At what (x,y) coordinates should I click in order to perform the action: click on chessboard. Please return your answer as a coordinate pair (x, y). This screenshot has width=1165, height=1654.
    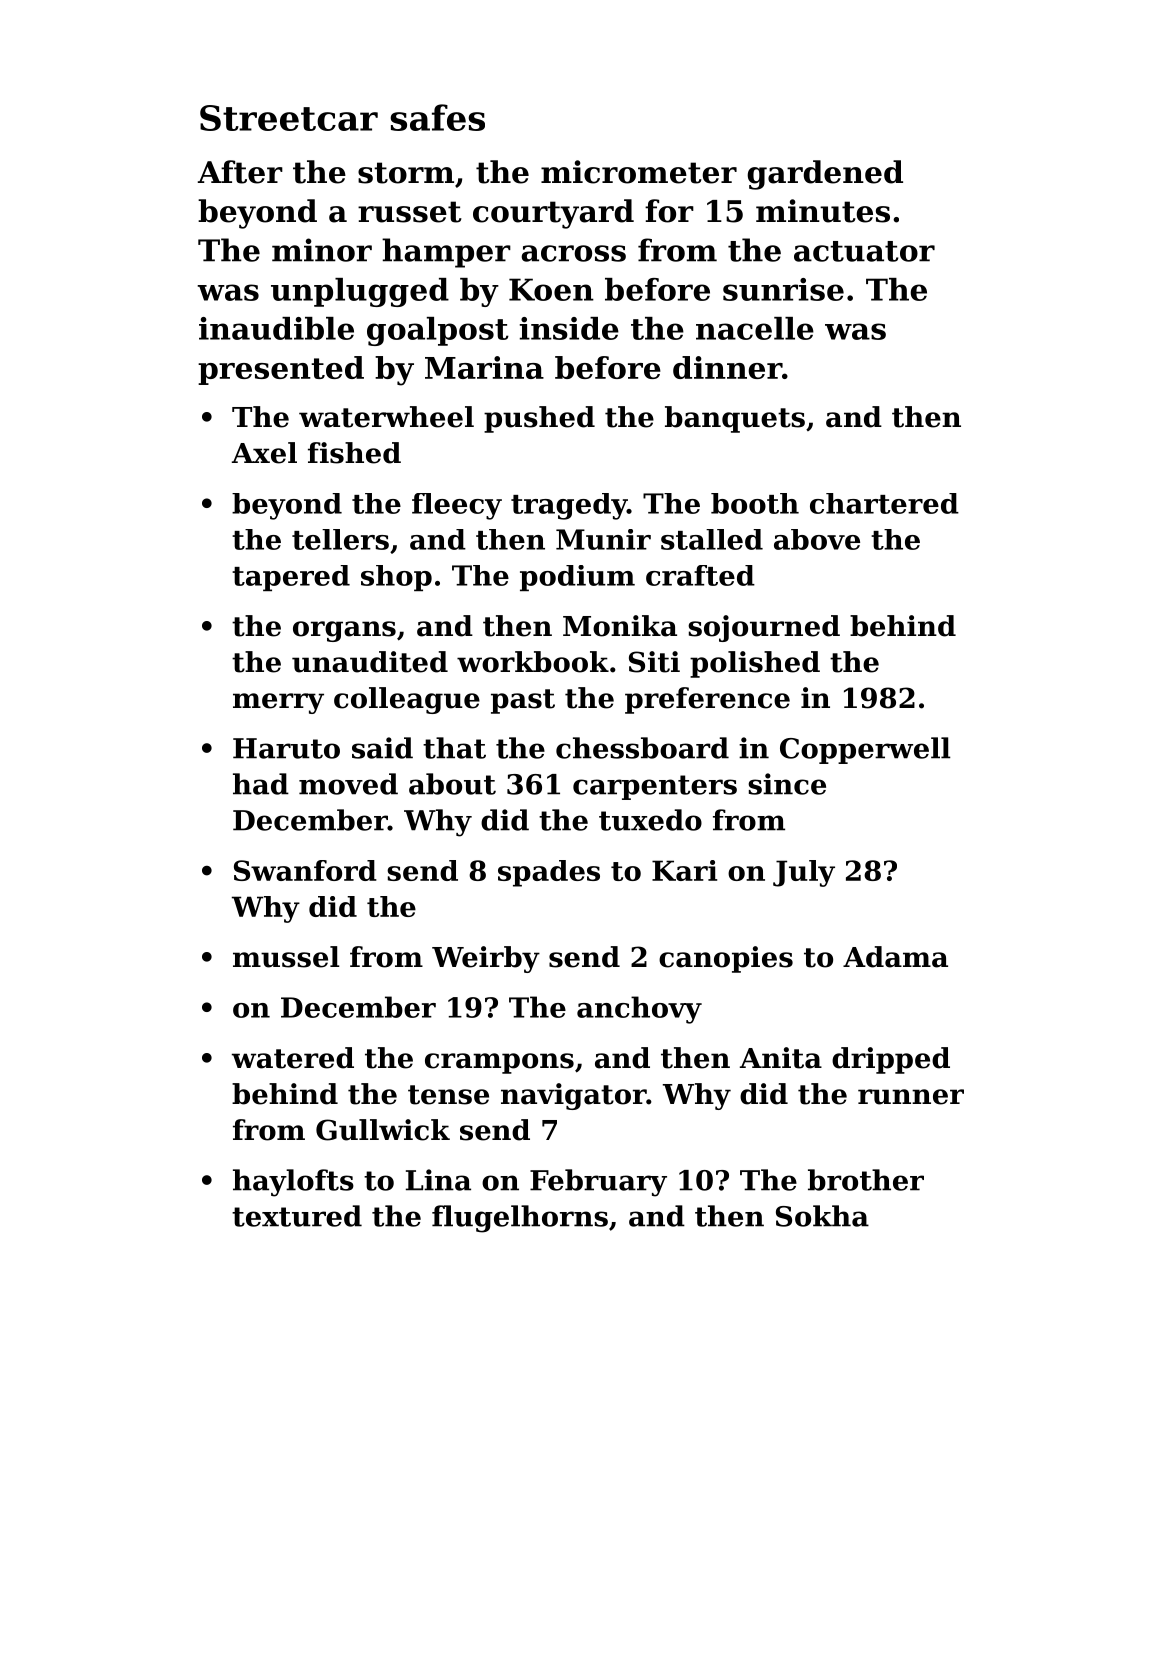
    Looking at the image, I should click on (642, 748).
